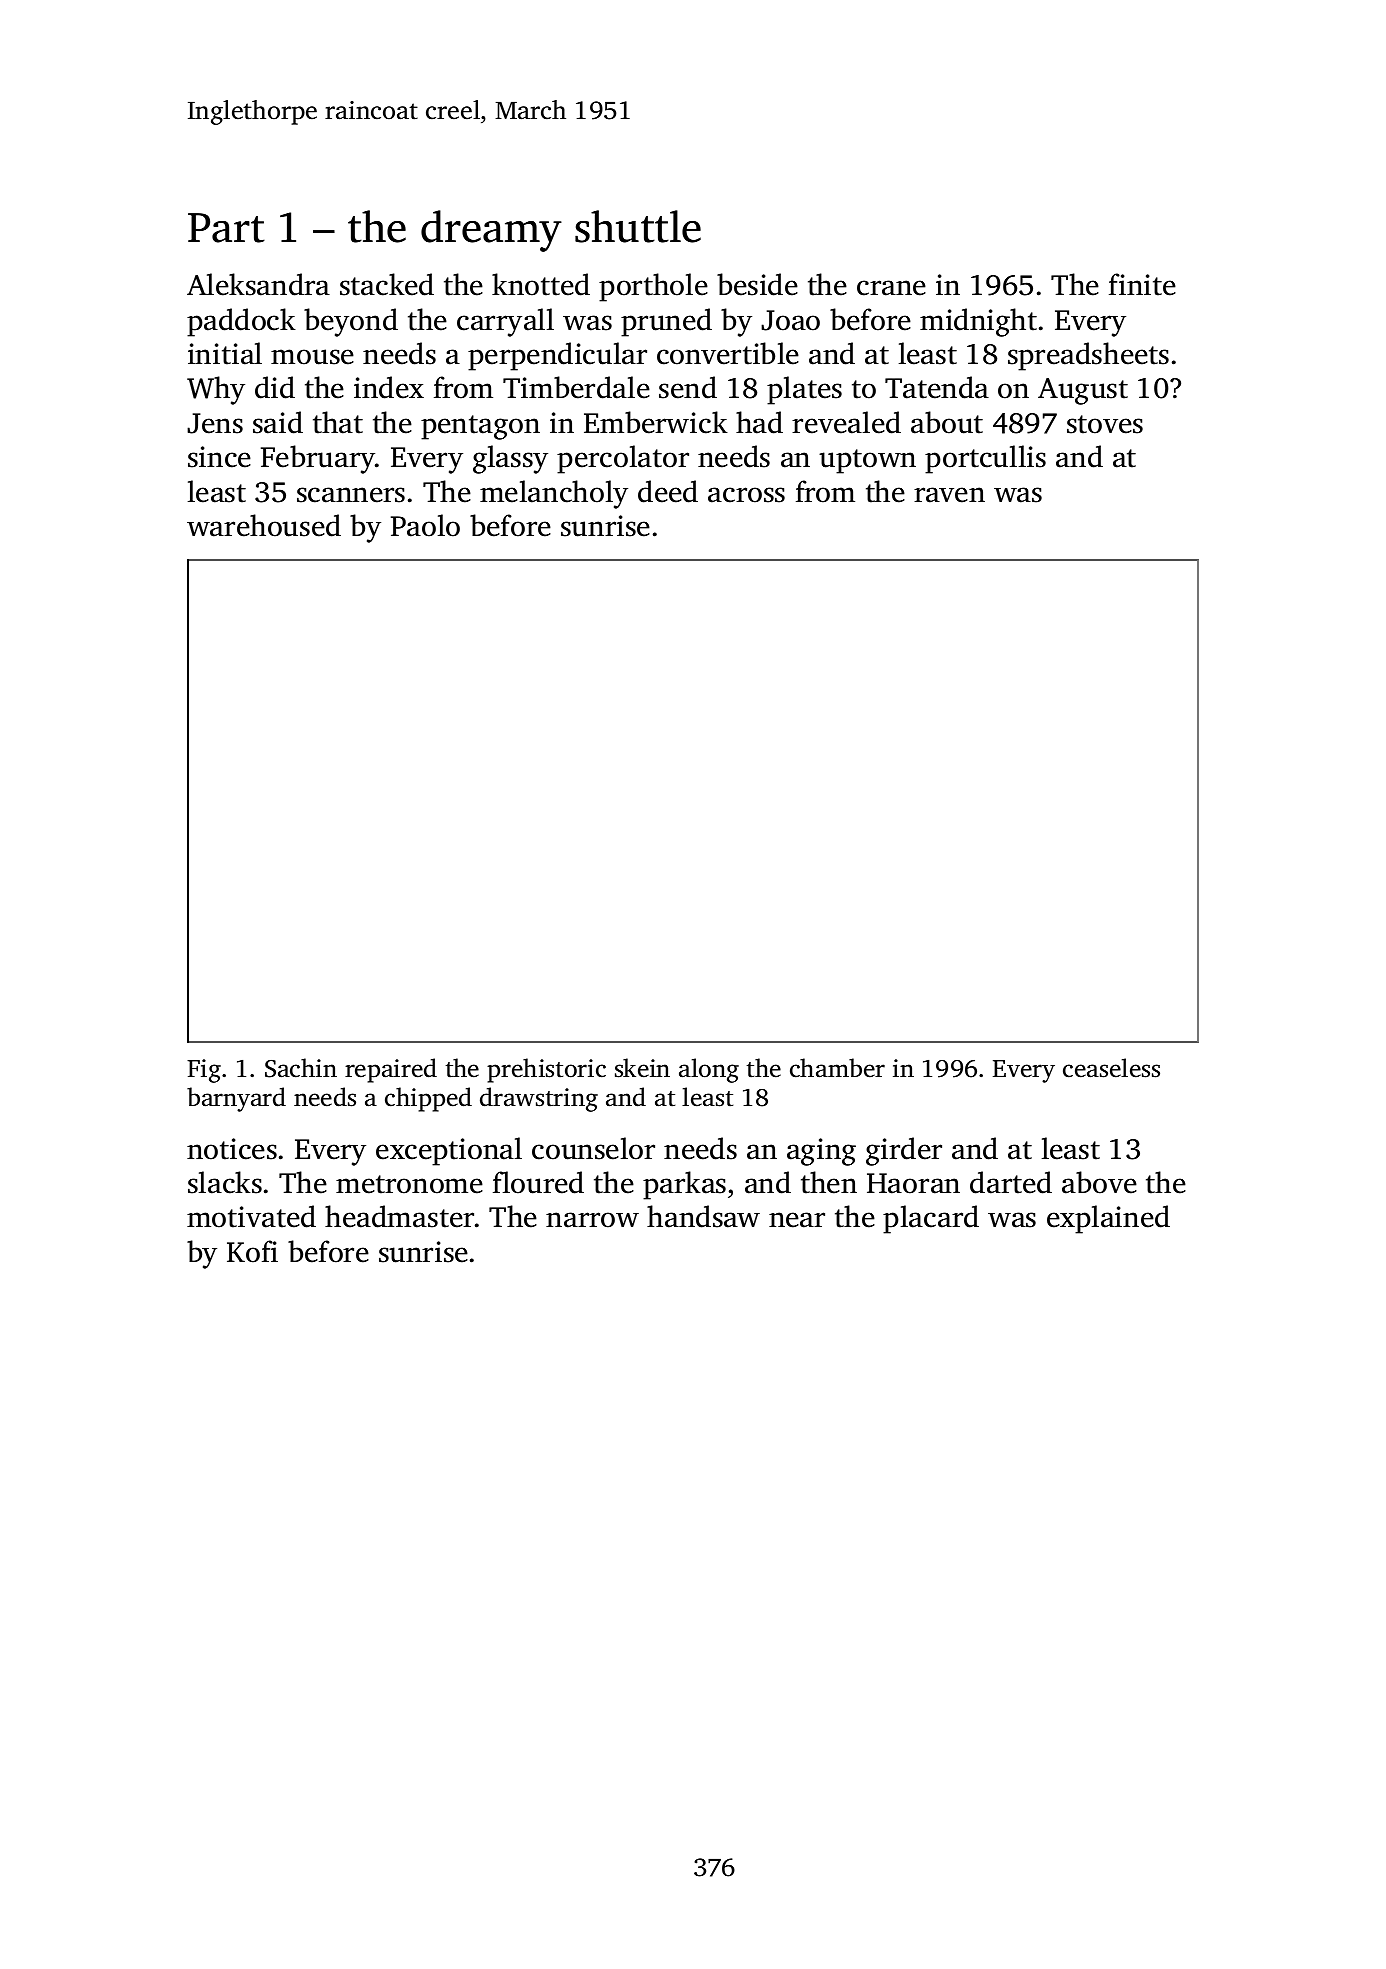 Image resolution: width=1386 pixels, height=1969 pixels. Describe the element at coordinates (638, 226) in the screenshot. I see `shuttle` at that location.
